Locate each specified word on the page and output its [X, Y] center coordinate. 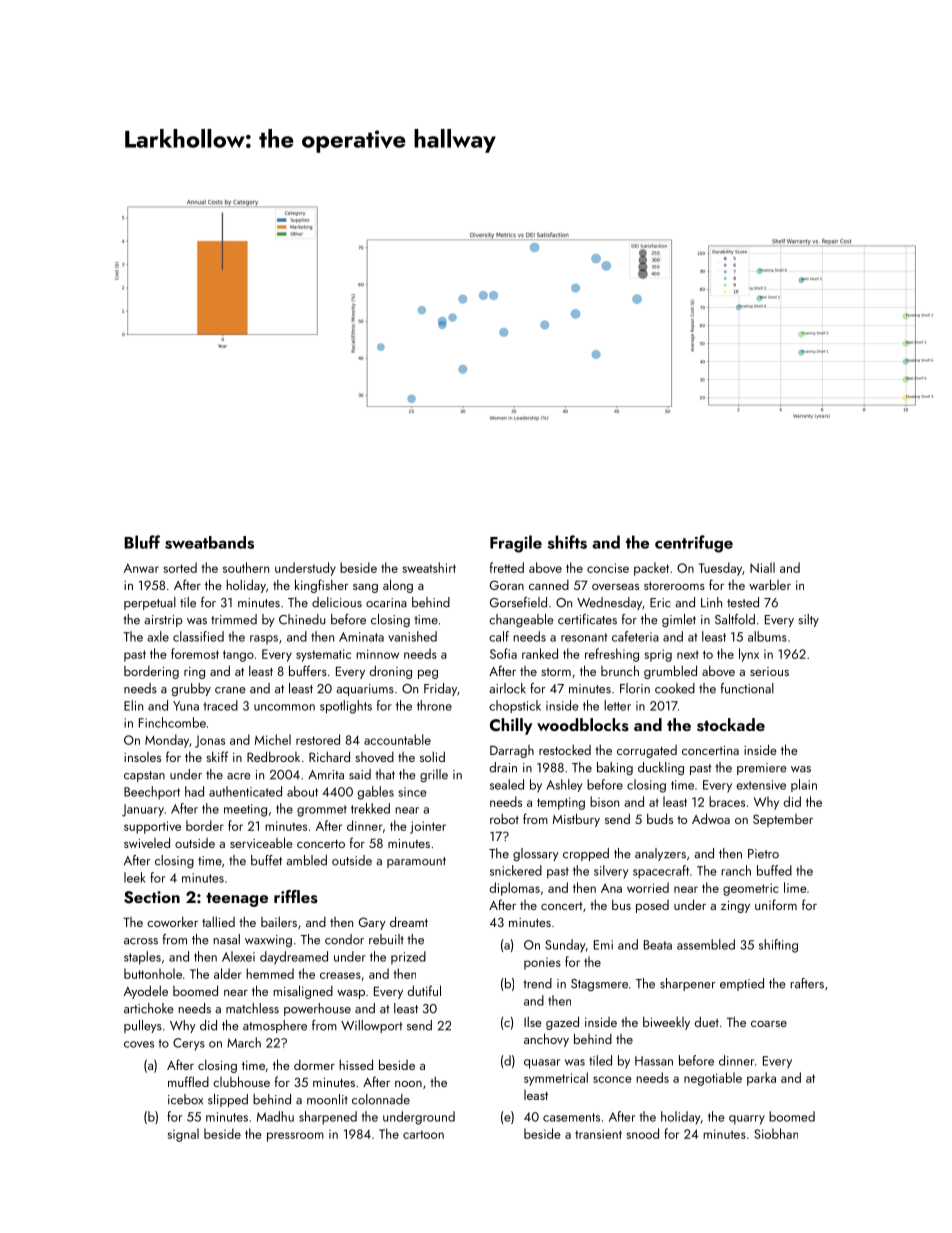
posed [652, 906]
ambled [306, 860]
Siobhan [776, 1133]
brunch [620, 670]
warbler [770, 584]
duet [707, 1021]
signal [183, 1135]
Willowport [372, 1026]
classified [198, 636]
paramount [416, 862]
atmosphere [275, 1026]
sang [365, 588]
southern [246, 567]
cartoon [423, 1134]
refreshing [612, 655]
